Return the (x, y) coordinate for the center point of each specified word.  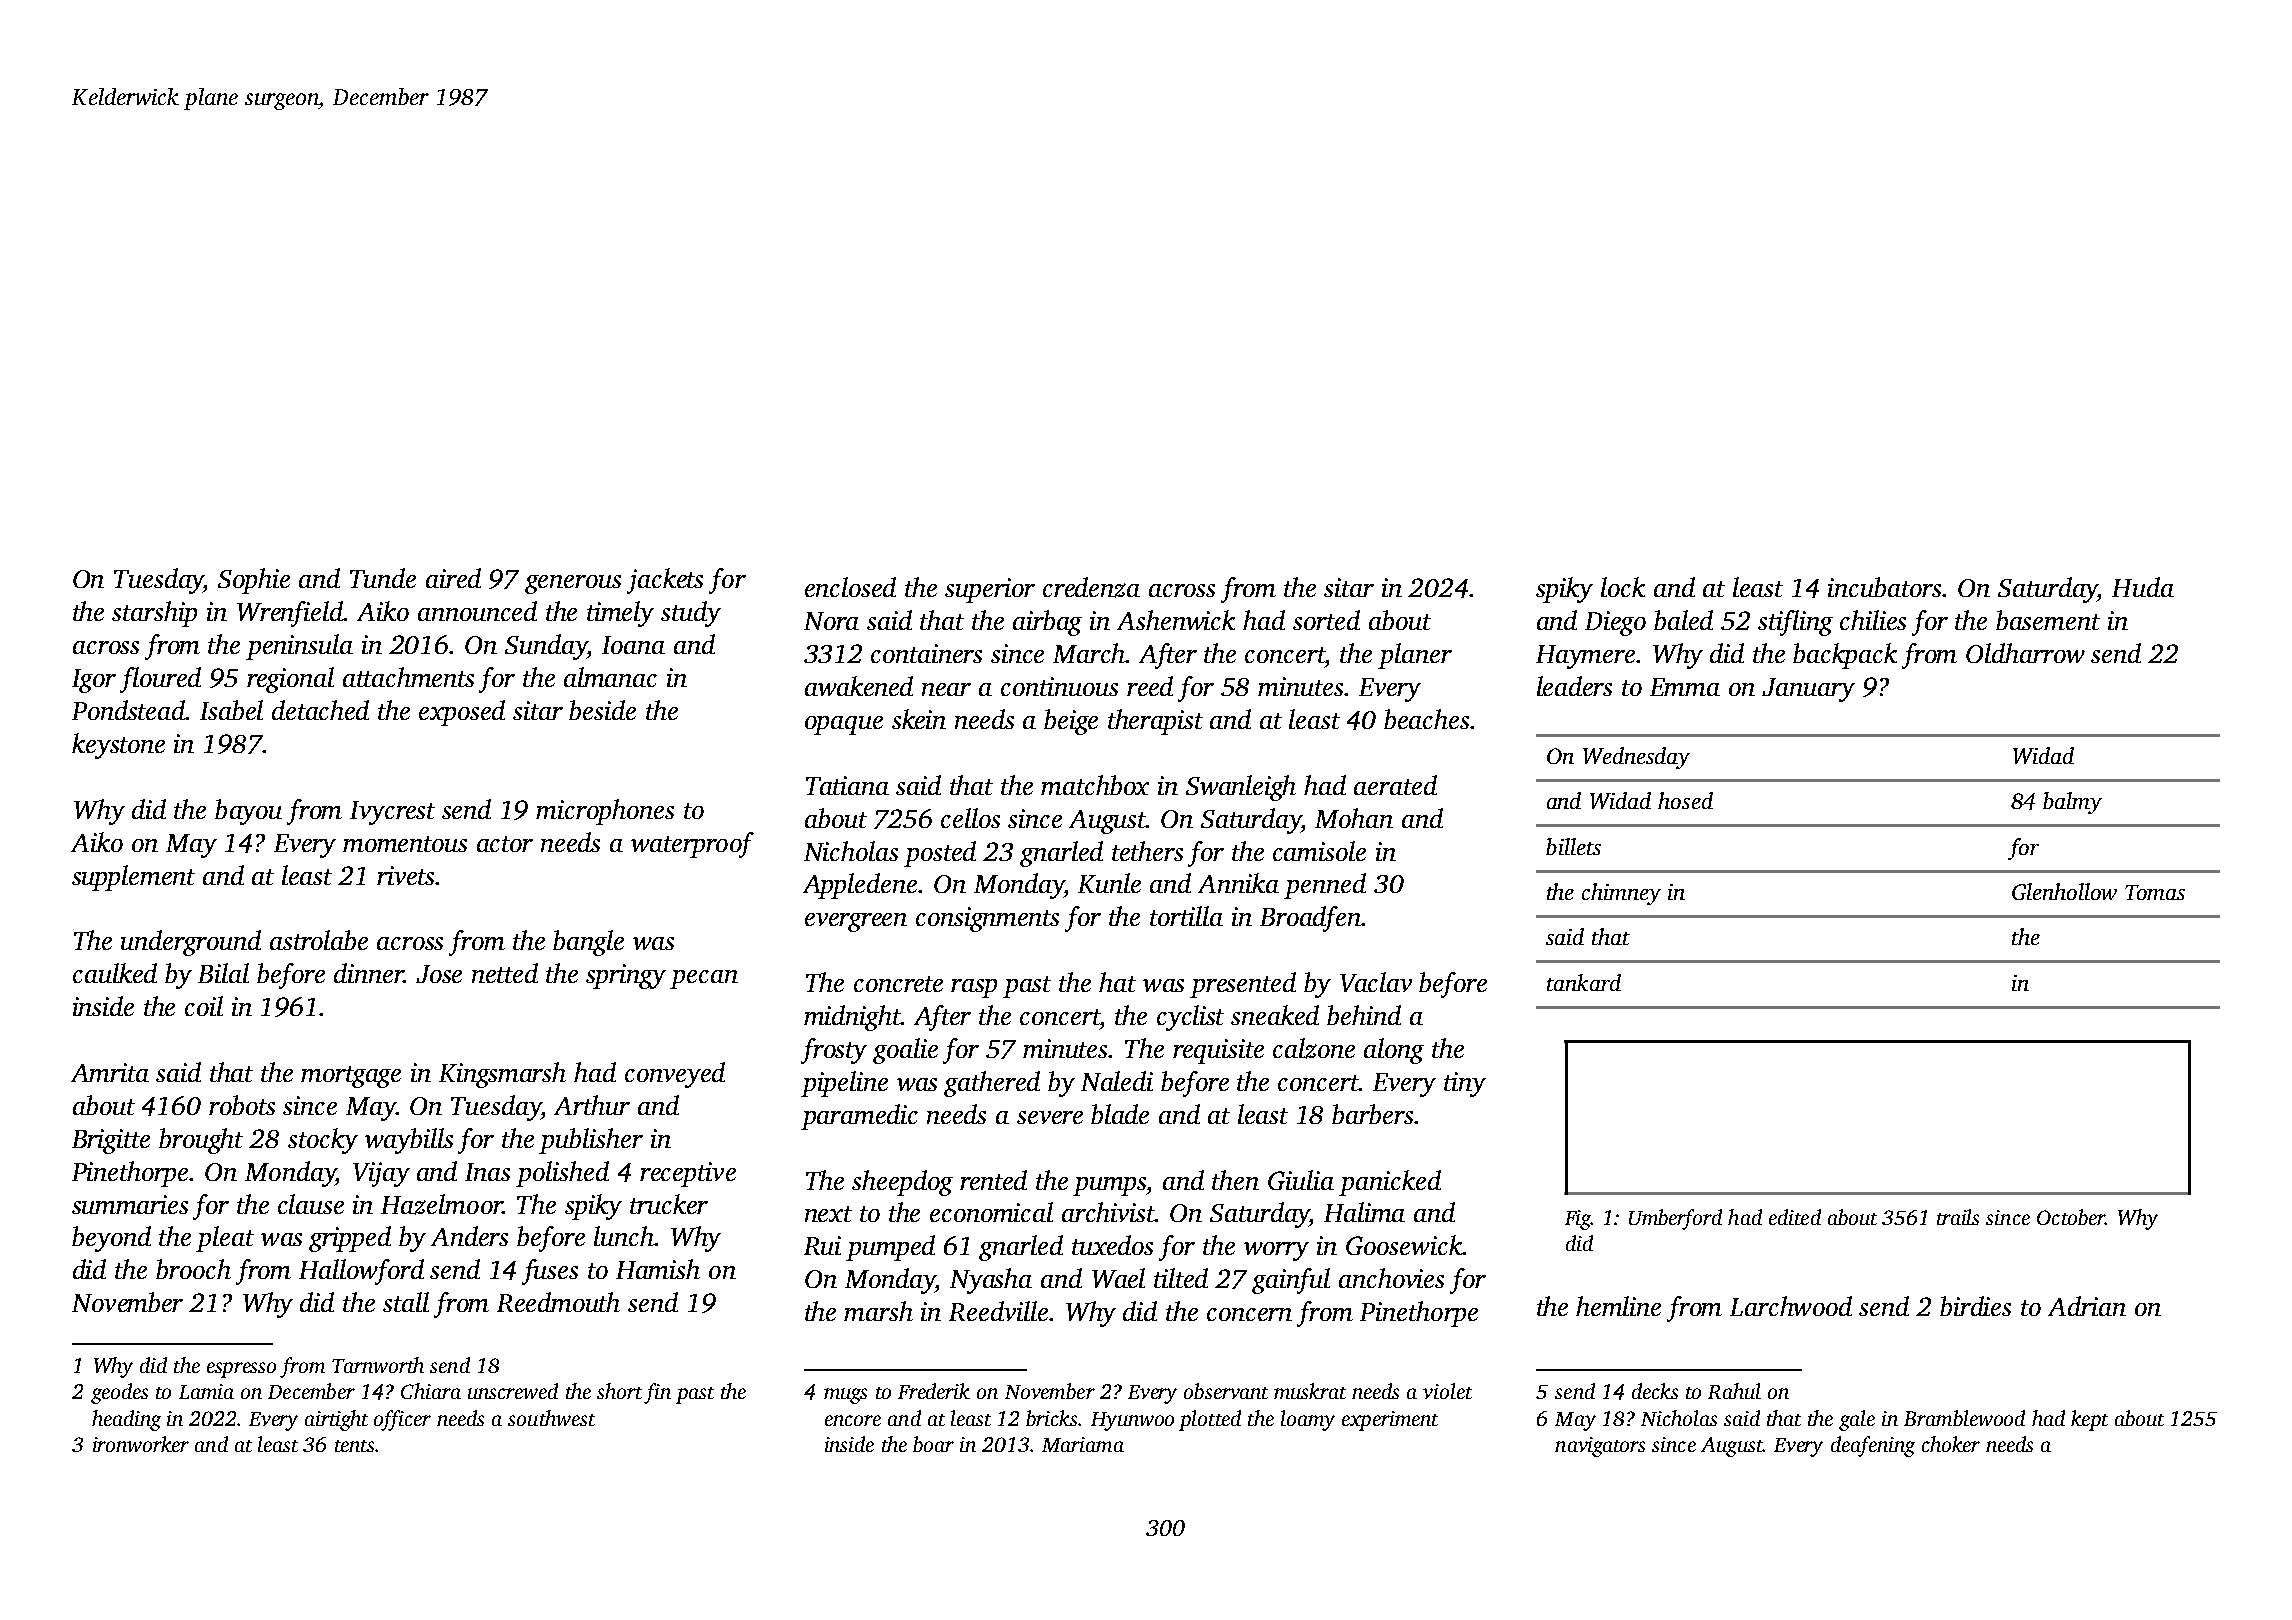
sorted (1326, 620)
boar (933, 1444)
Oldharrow (2025, 653)
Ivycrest (392, 813)
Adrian (2087, 1306)
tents (354, 1446)
